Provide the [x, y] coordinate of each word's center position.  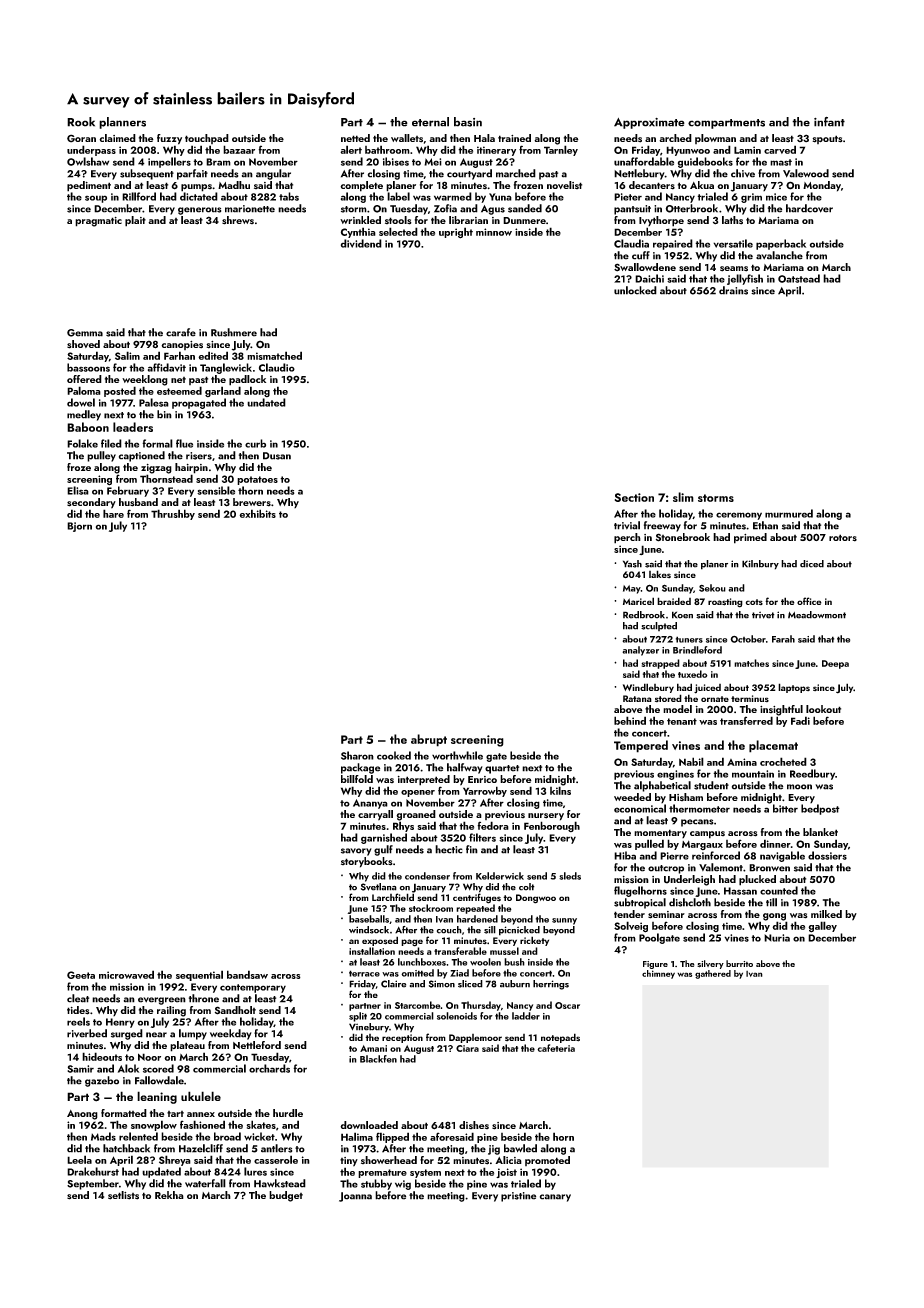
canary [555, 1198]
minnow [494, 232]
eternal [430, 122]
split [358, 1017]
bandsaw [247, 974]
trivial [627, 525]
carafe [181, 332]
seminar [666, 915]
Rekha [169, 1195]
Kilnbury [760, 565]
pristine [518, 1197]
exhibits [257, 513]
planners [122, 123]
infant [829, 122]
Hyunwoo [688, 151]
